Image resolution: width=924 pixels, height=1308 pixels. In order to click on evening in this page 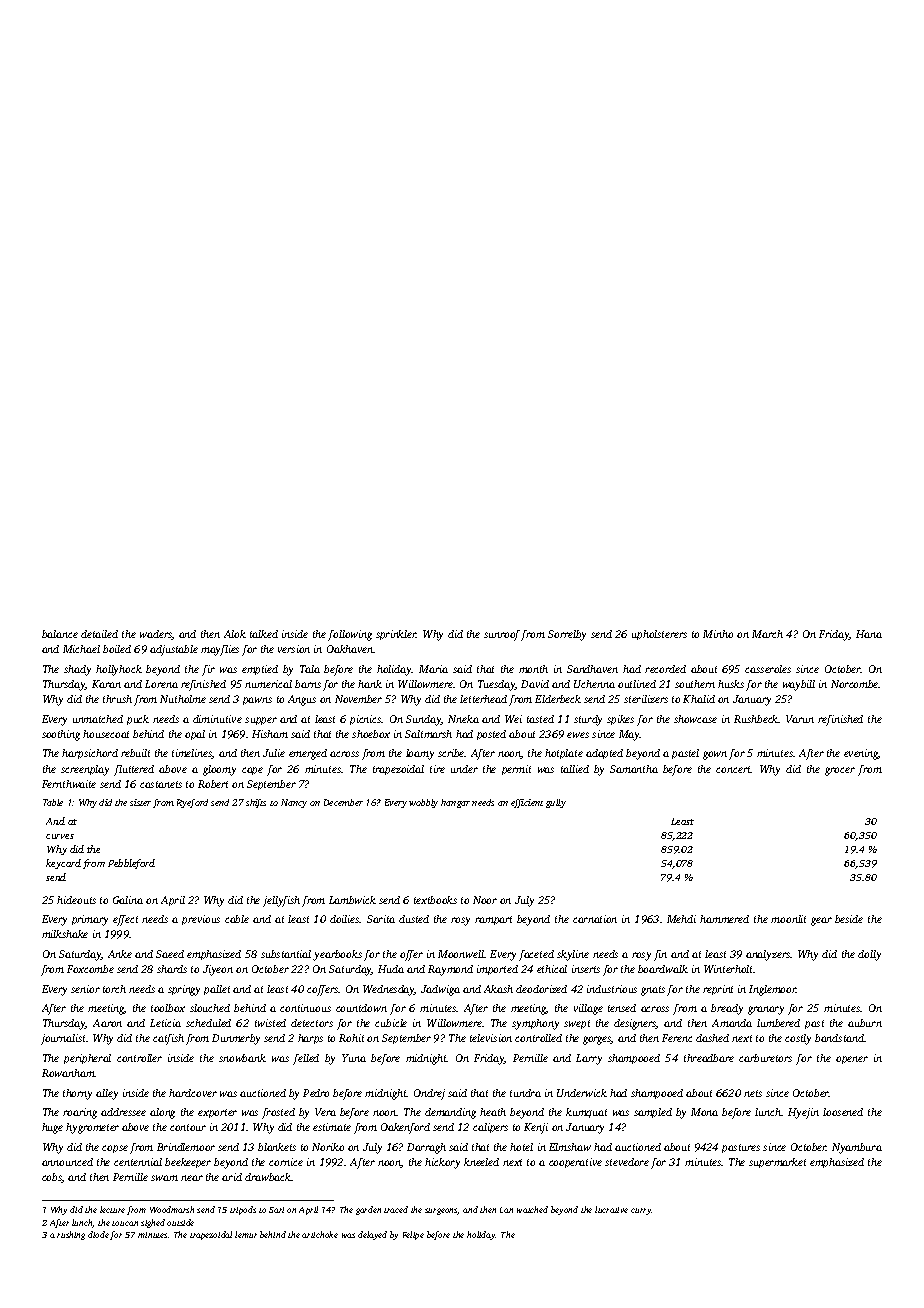, I will do `click(861, 754)`.
